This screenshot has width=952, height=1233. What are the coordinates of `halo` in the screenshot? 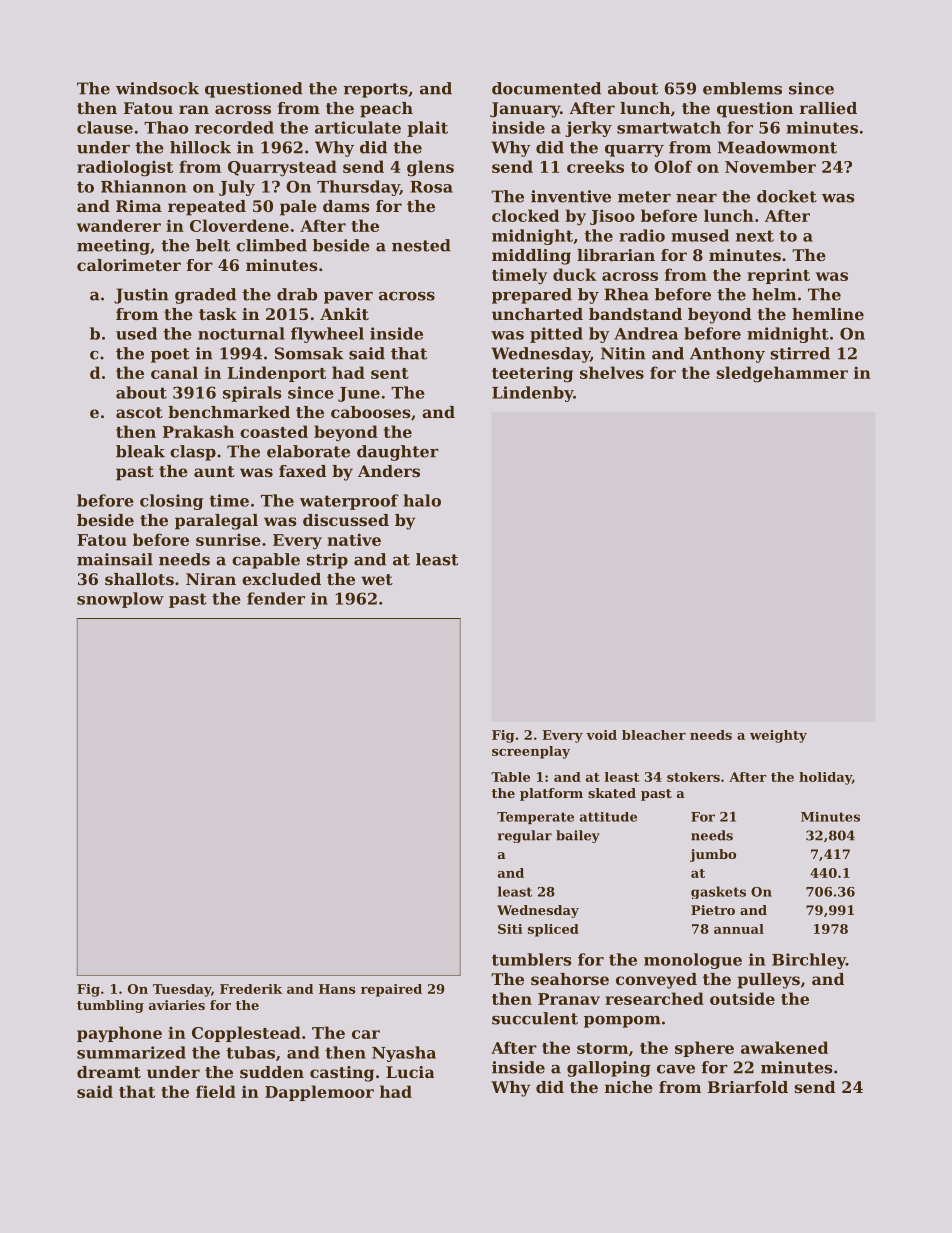 It's located at (422, 500).
